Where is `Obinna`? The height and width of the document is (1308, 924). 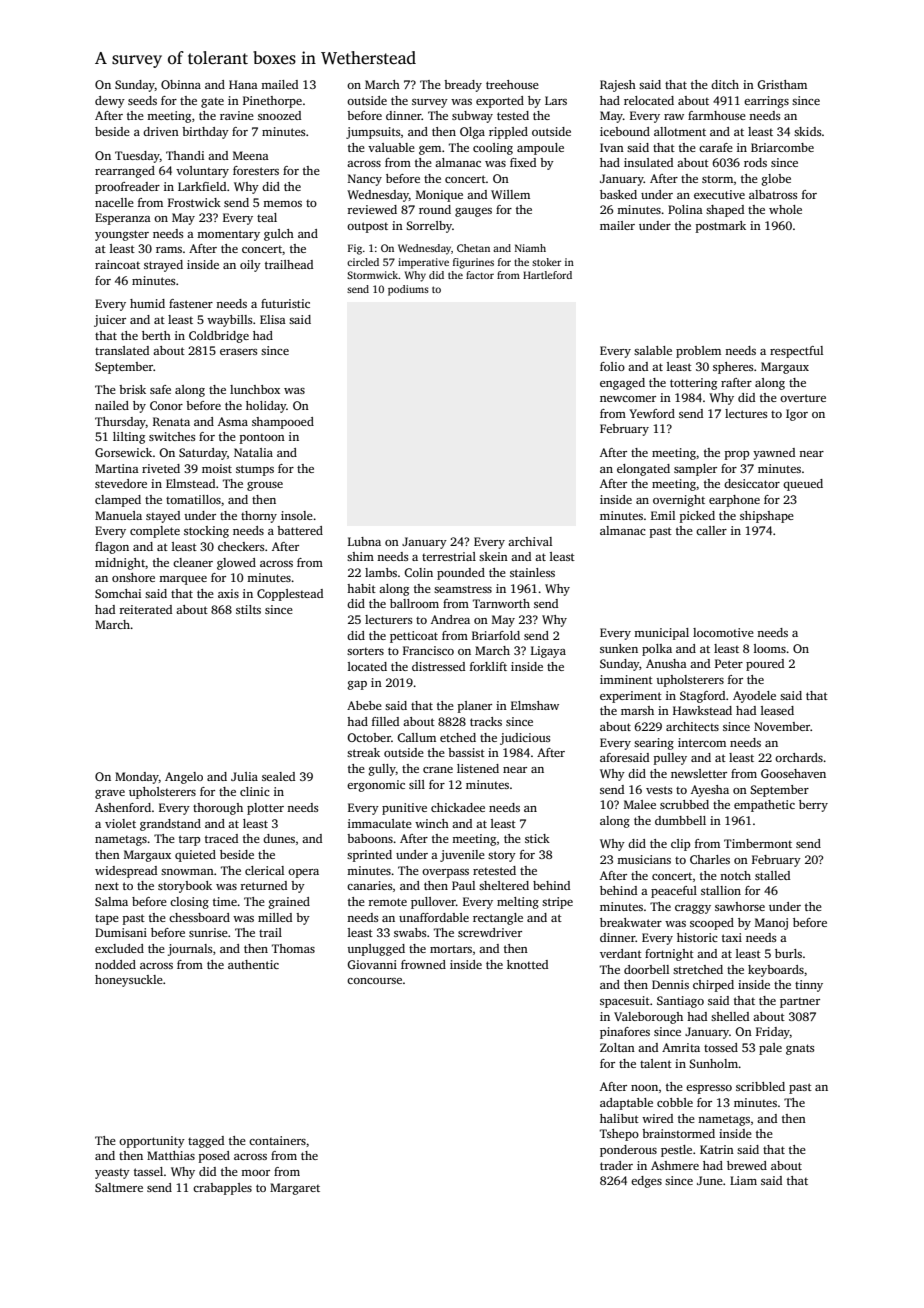
Obinna is located at coordinates (181, 84).
